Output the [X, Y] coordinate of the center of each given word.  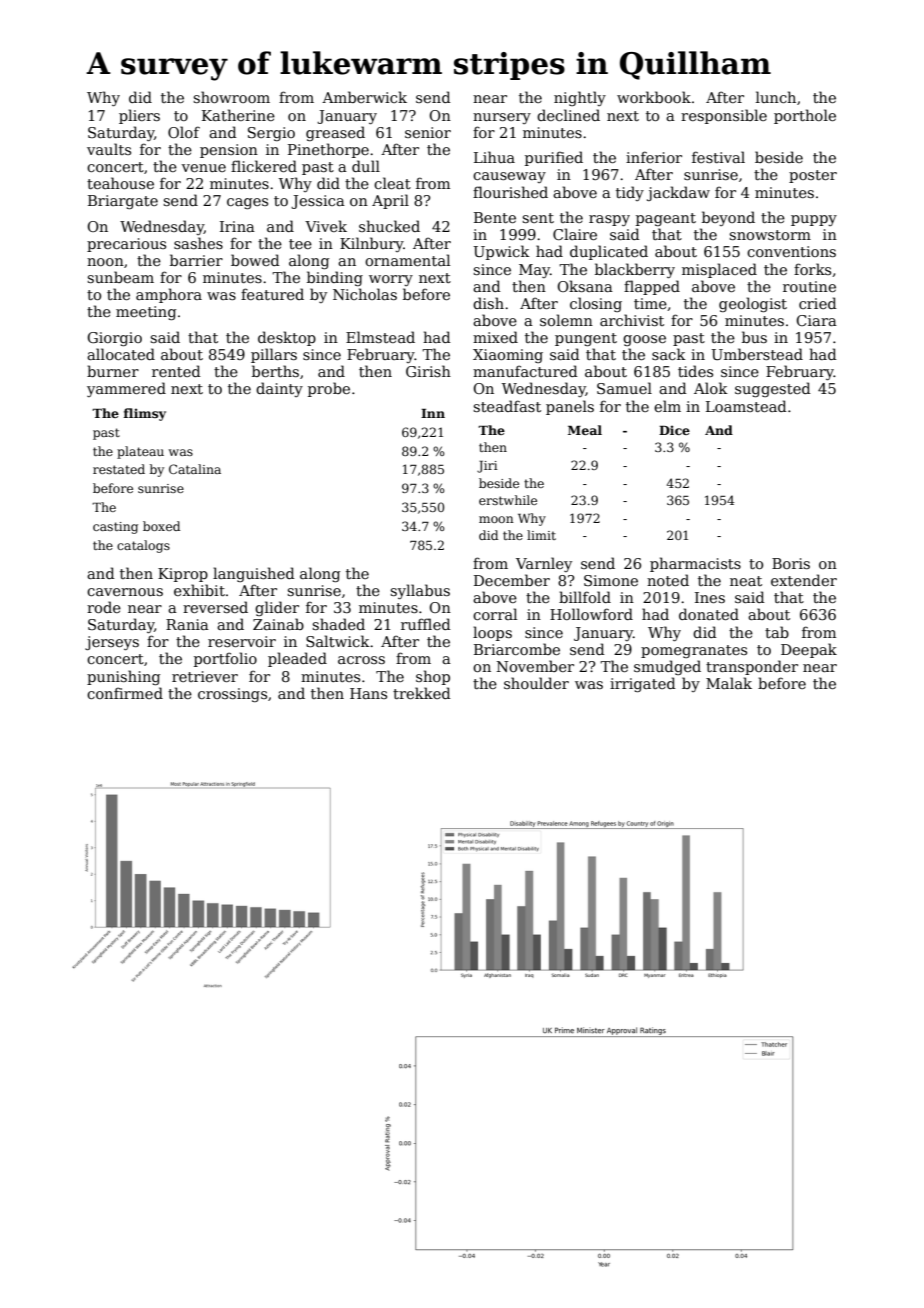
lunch [776, 97]
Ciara [816, 320]
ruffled [426, 624]
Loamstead [746, 406]
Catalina [195, 469]
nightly [580, 98]
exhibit [199, 590]
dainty [279, 389]
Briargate [123, 202]
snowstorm [770, 235]
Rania [187, 624]
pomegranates [694, 651]
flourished [510, 192]
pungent [586, 339]
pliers [139, 116]
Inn [433, 413]
